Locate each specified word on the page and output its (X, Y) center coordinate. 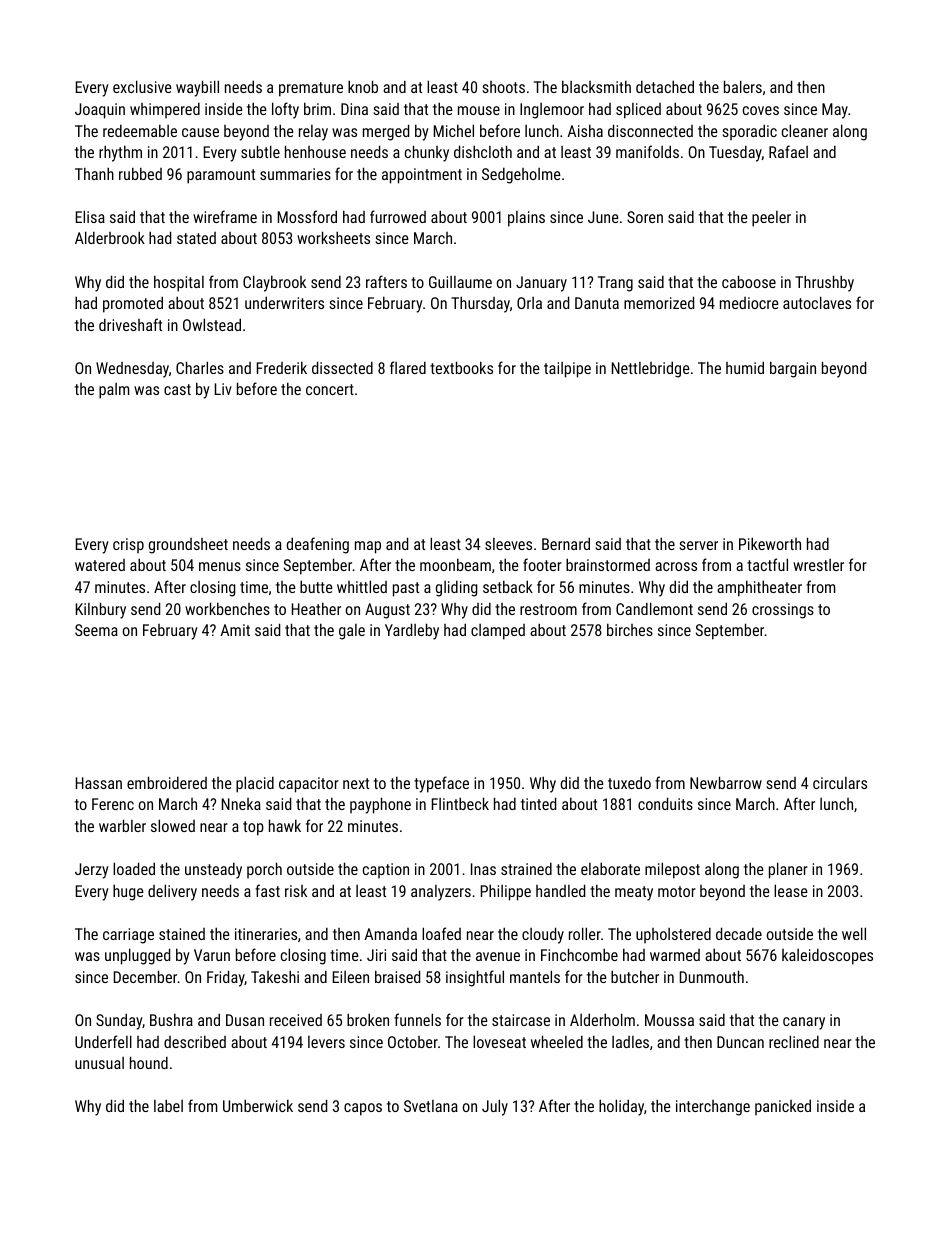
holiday (621, 1107)
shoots (503, 87)
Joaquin (100, 111)
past (406, 589)
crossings (783, 611)
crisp (128, 545)
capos (363, 1109)
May (835, 111)
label (168, 1105)
